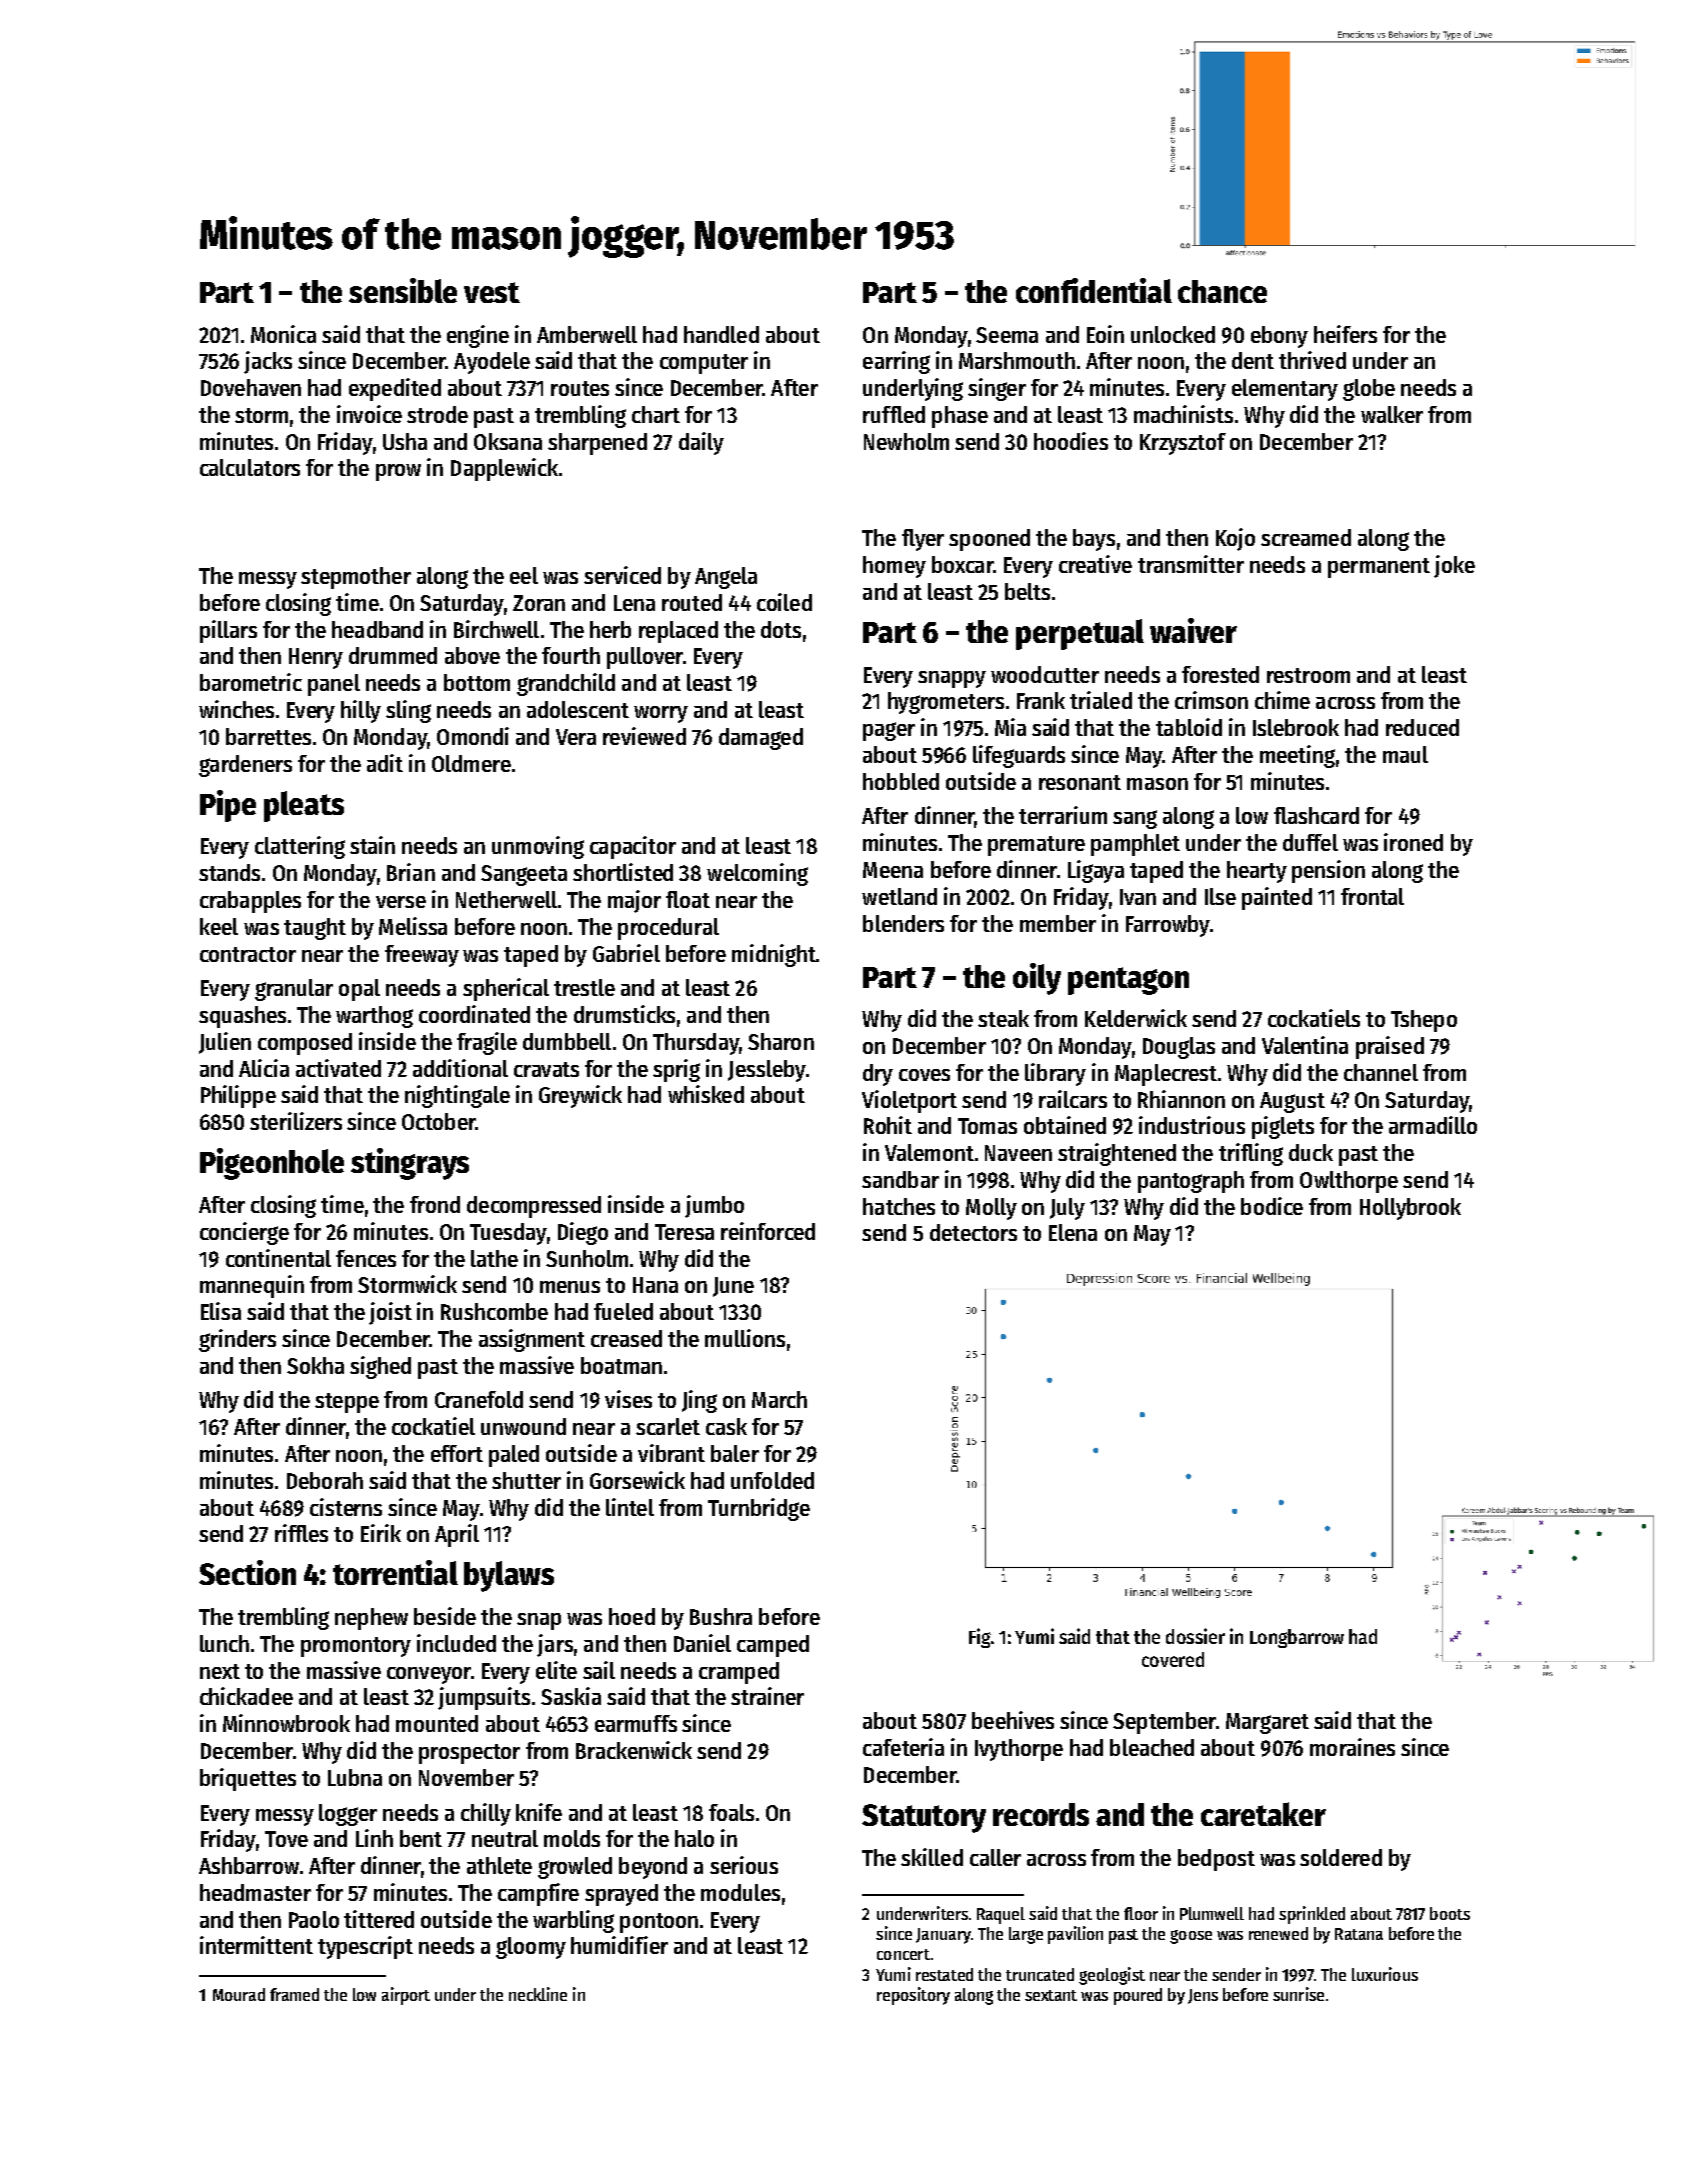 This page has height=2178, width=1683. What do you see at coordinates (1191, 1182) in the page?
I see `pantograph` at bounding box center [1191, 1182].
